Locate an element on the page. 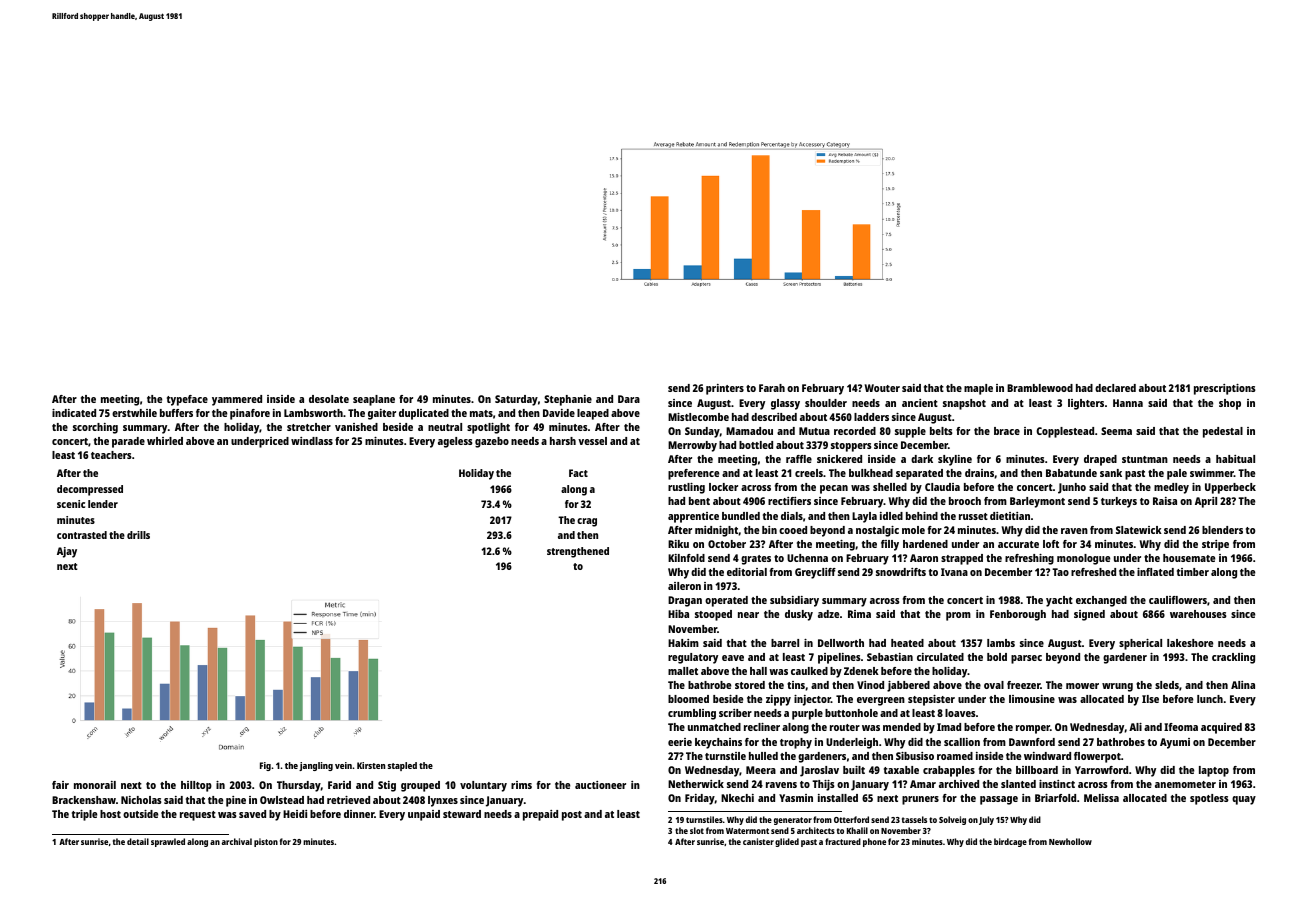 Image resolution: width=1308 pixels, height=924 pixels. Riku is located at coordinates (678, 544).
